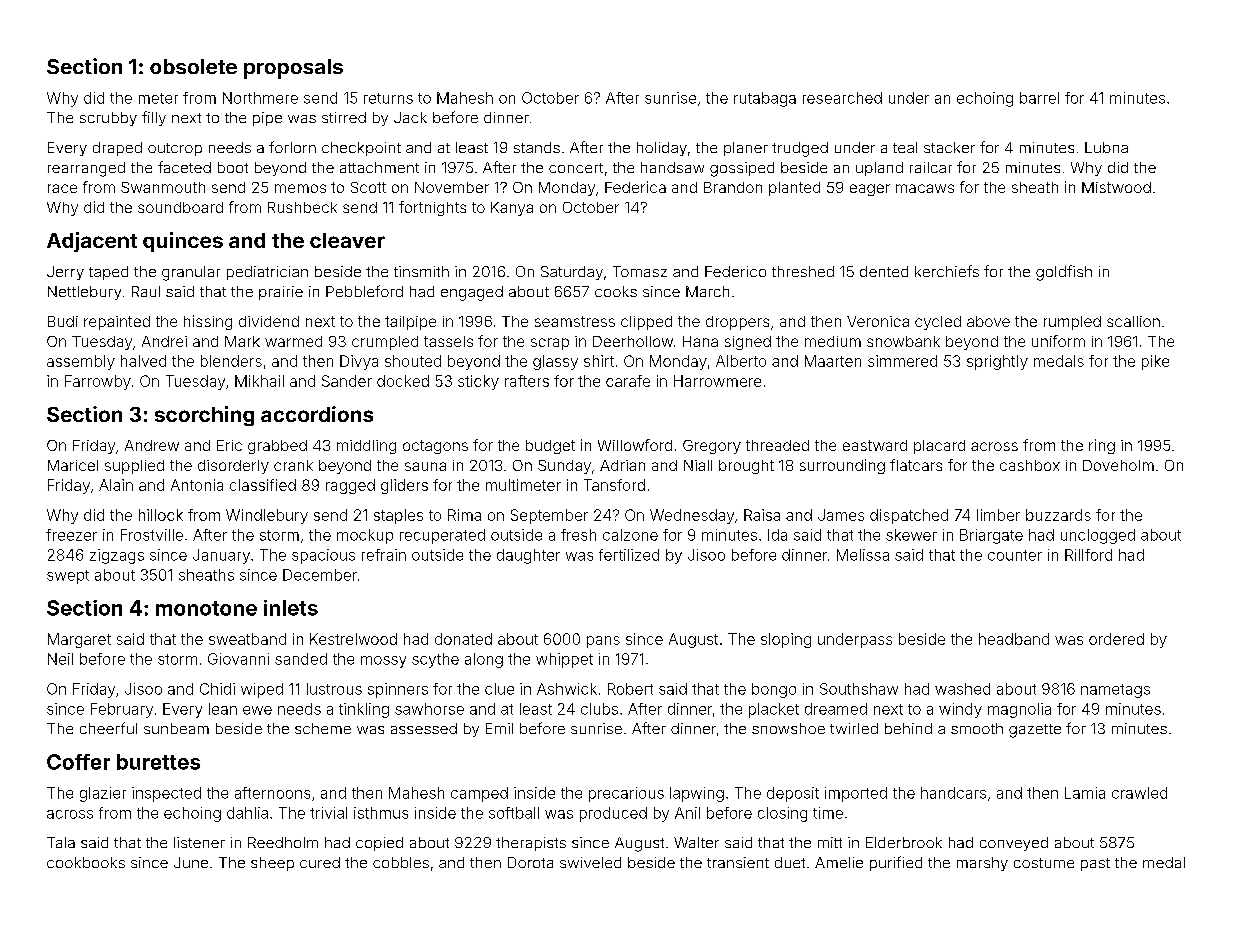 The width and height of the screenshot is (1233, 952). I want to click on rutabaga, so click(765, 99).
